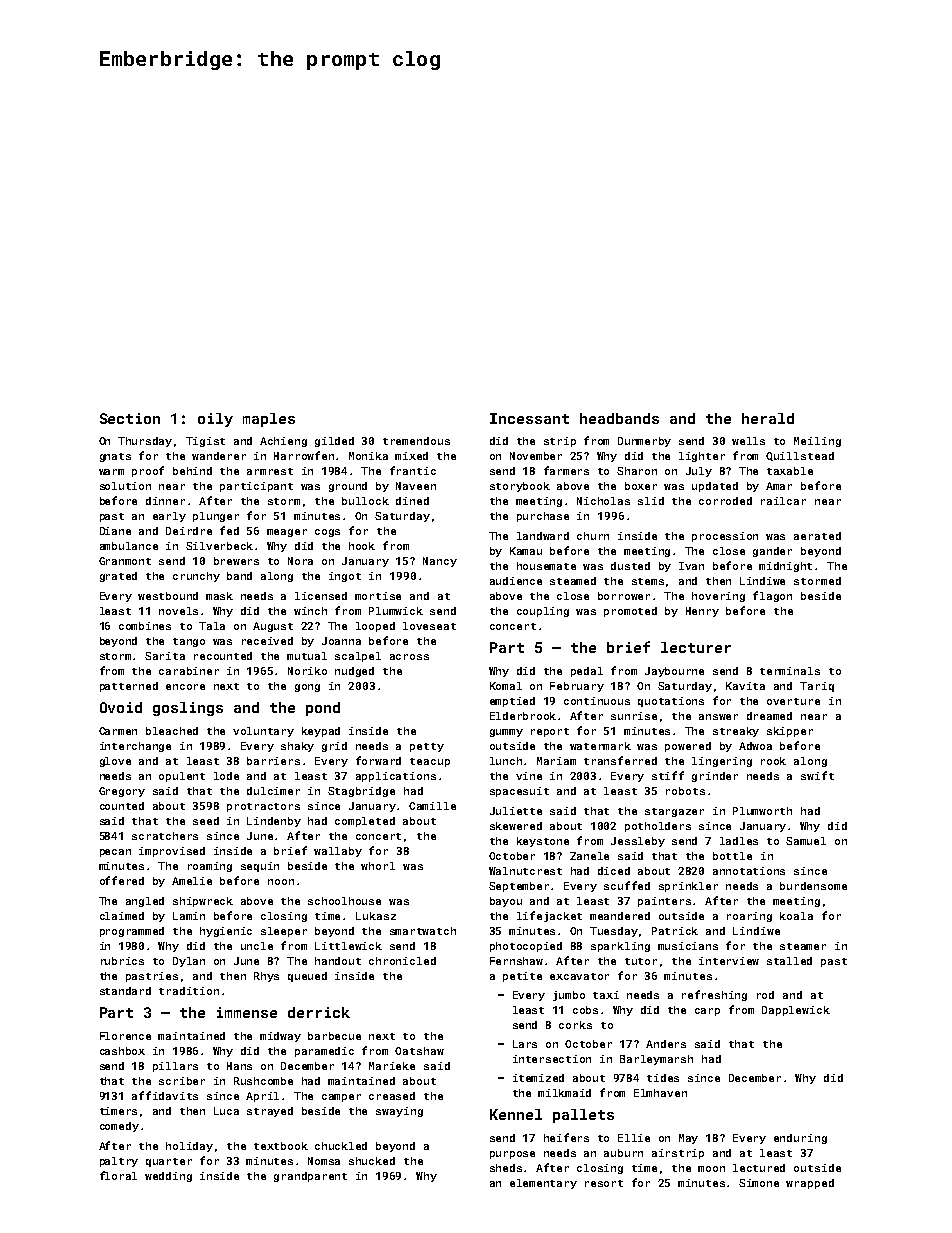 This screenshot has width=952, height=1233. What do you see at coordinates (796, 916) in the screenshot?
I see `koala` at bounding box center [796, 916].
